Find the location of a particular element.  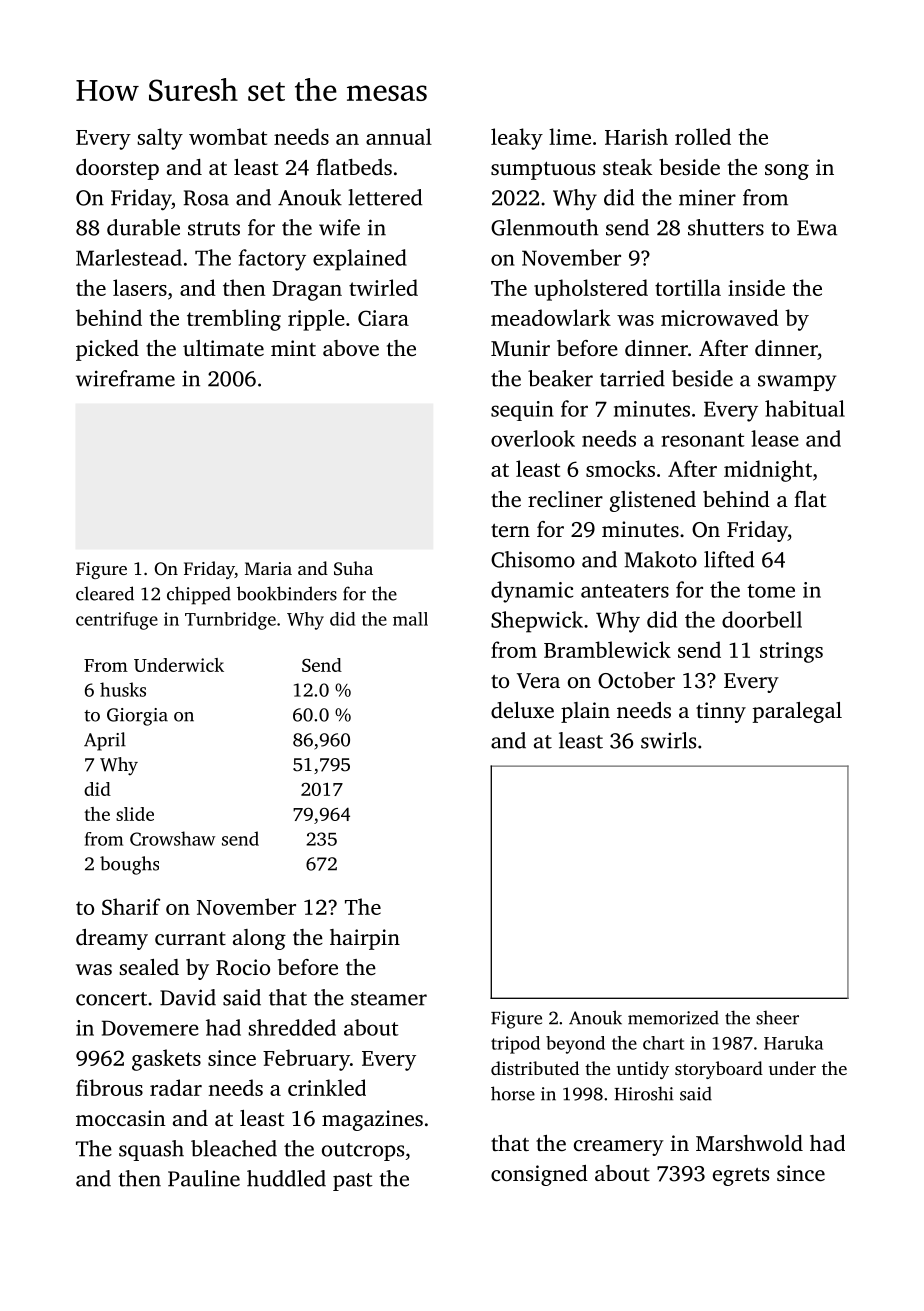

annual is located at coordinates (399, 136).
